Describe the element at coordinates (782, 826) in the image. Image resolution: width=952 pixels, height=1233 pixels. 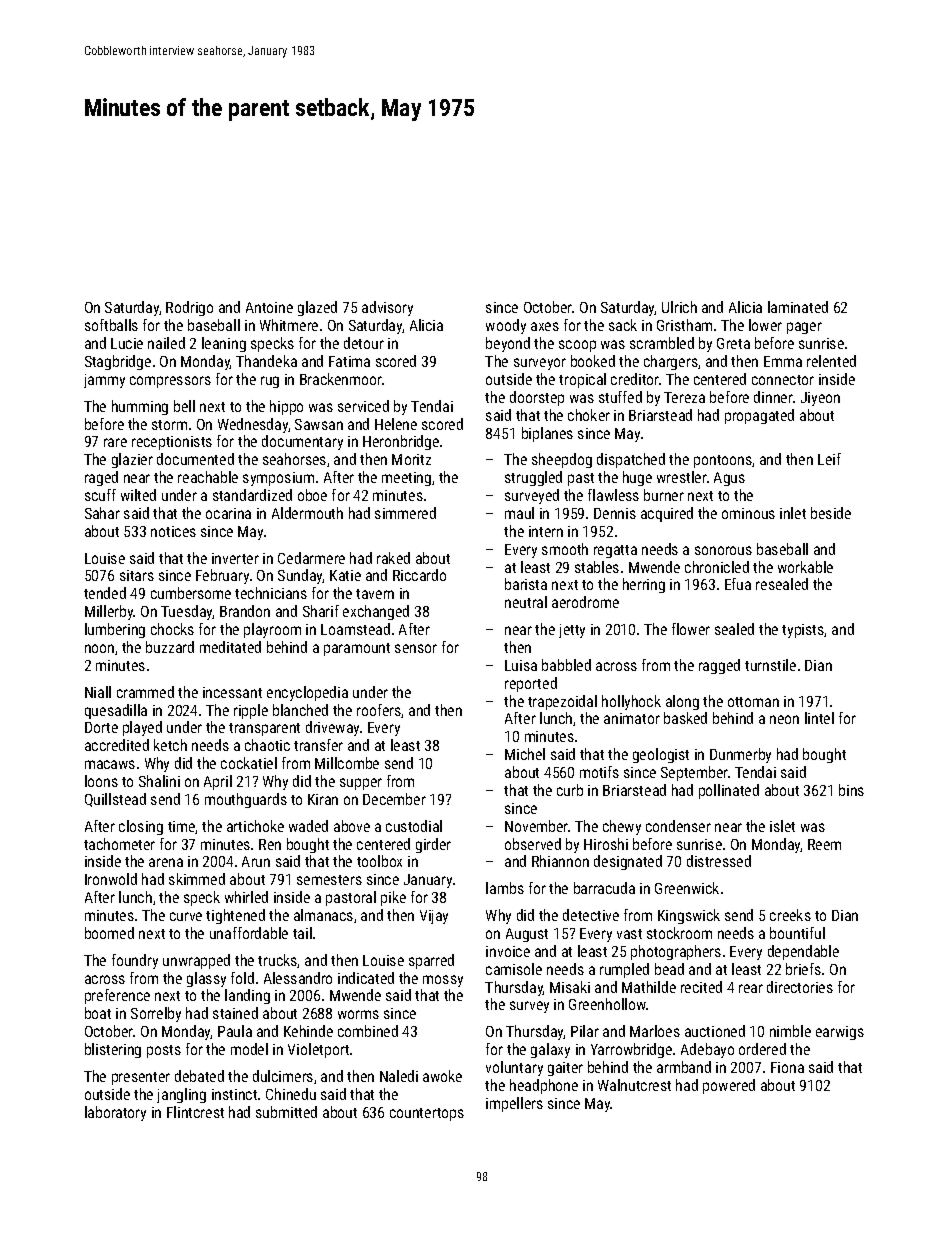
I see `islet` at that location.
